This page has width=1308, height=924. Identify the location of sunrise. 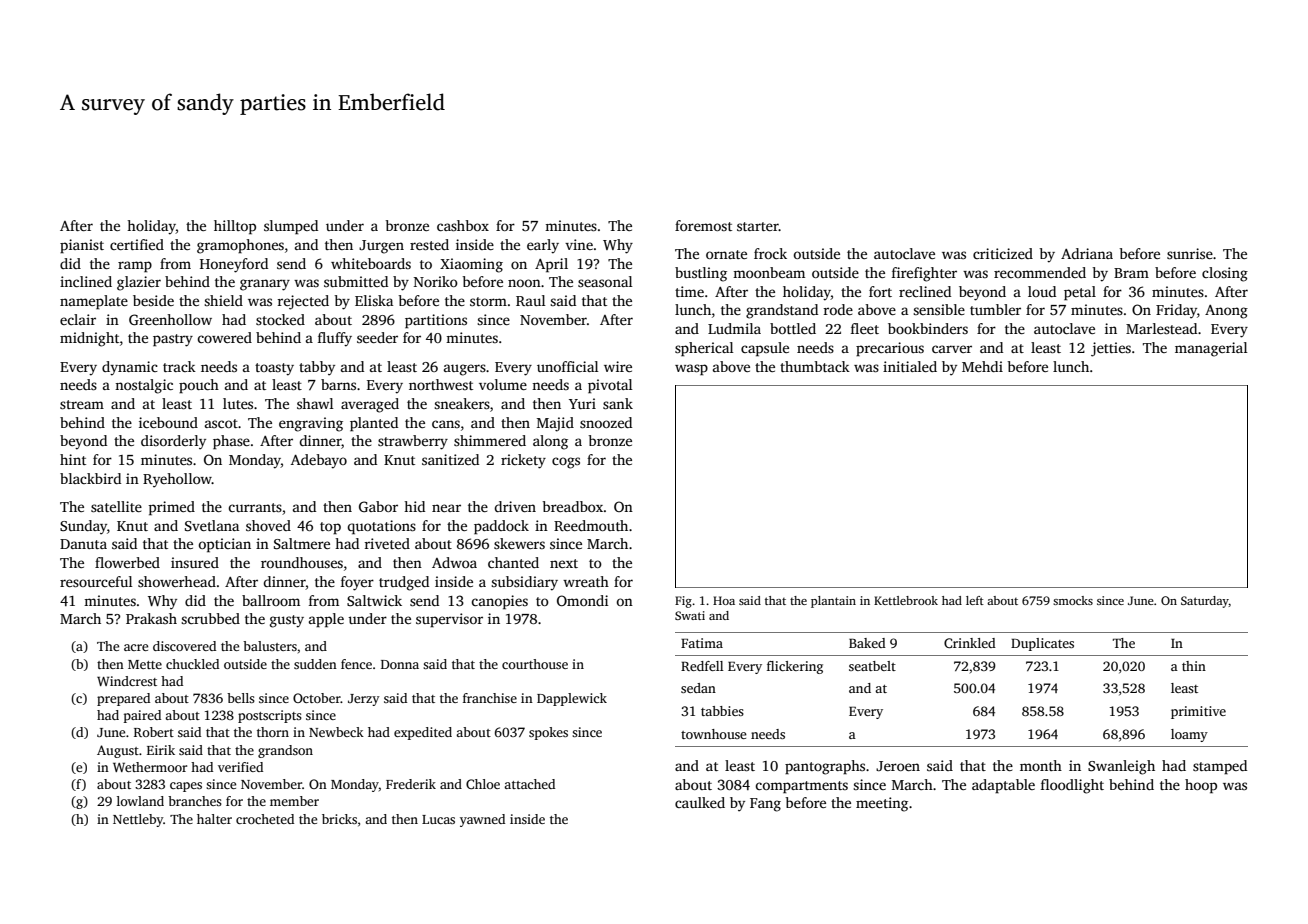
(1190, 253).
